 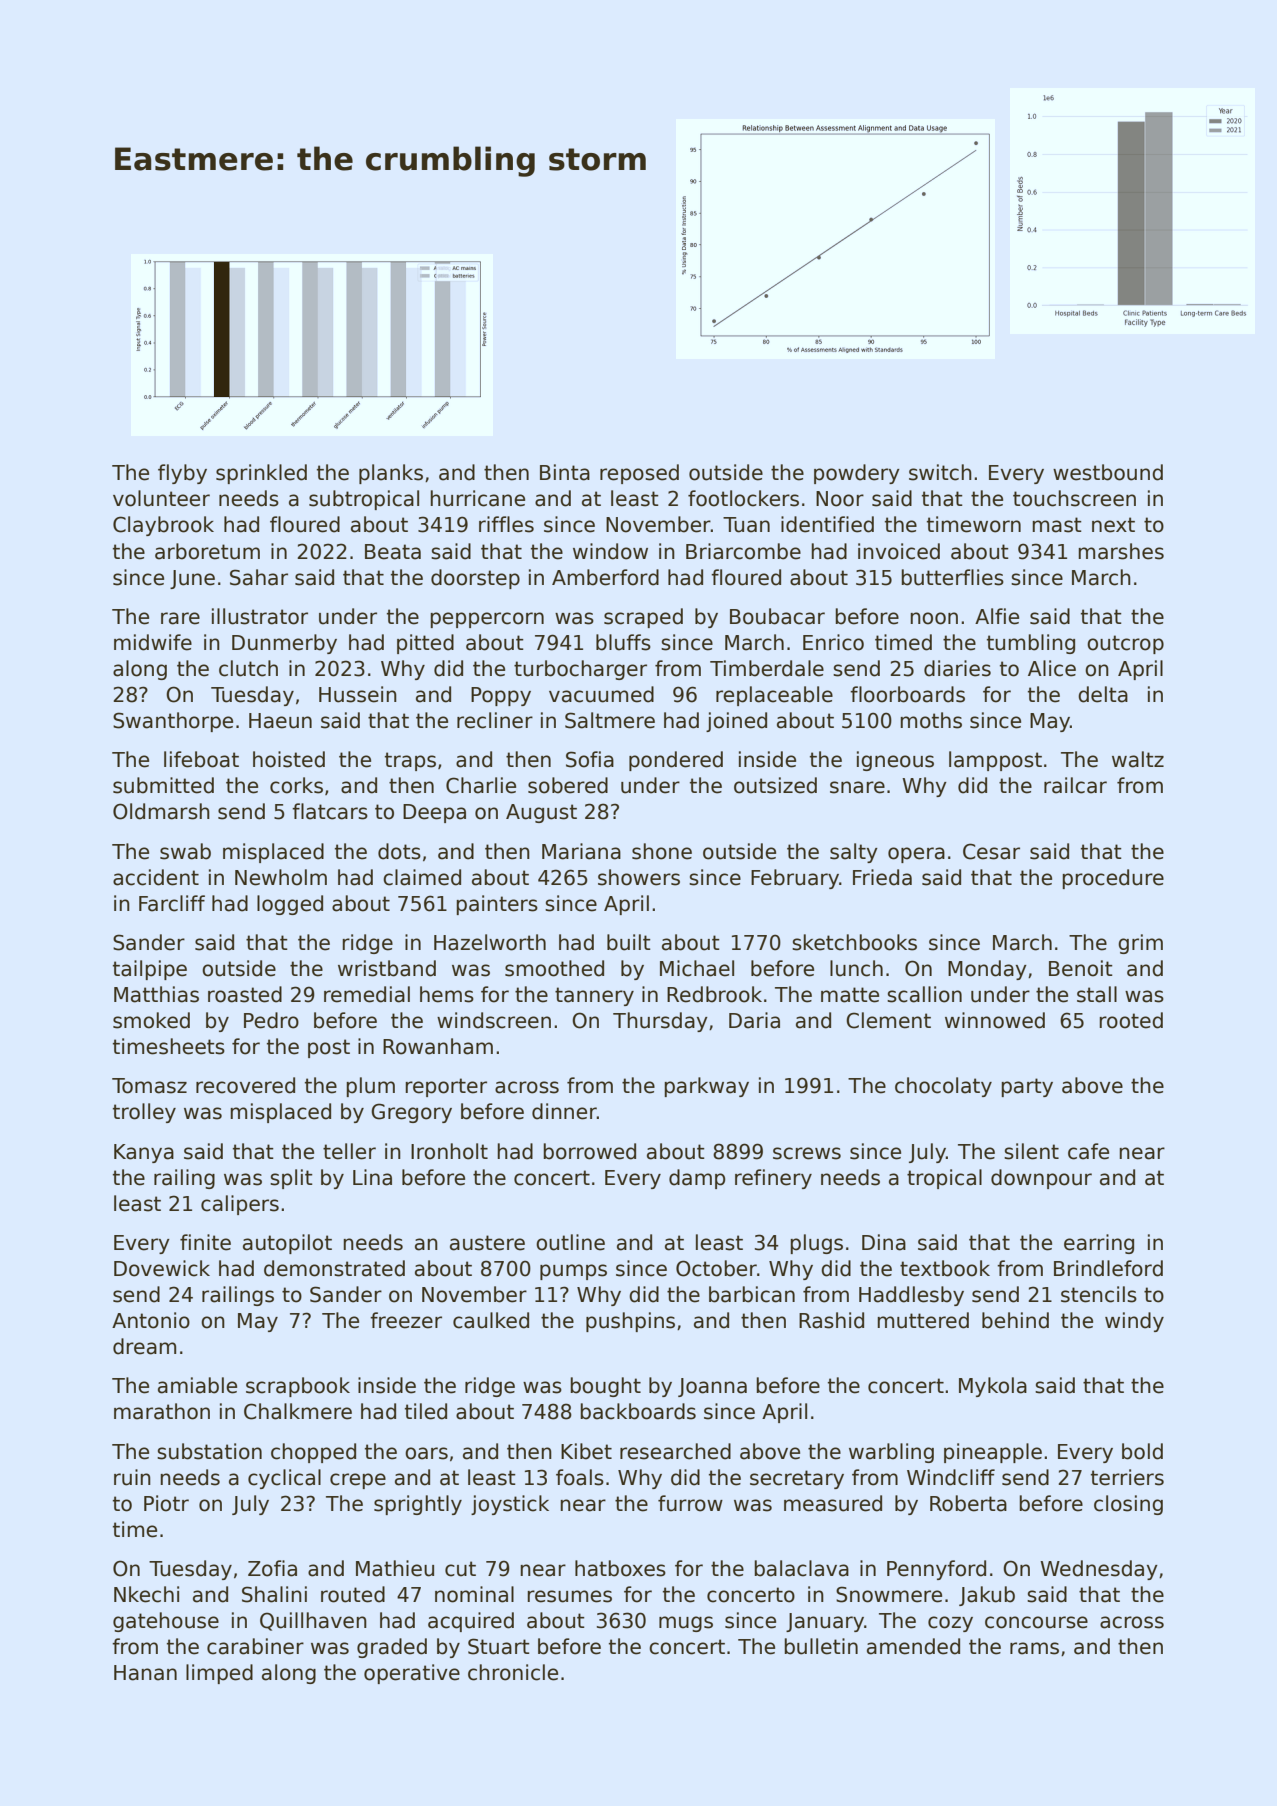 What do you see at coordinates (712, 1387) in the screenshot?
I see `Joanna` at bounding box center [712, 1387].
